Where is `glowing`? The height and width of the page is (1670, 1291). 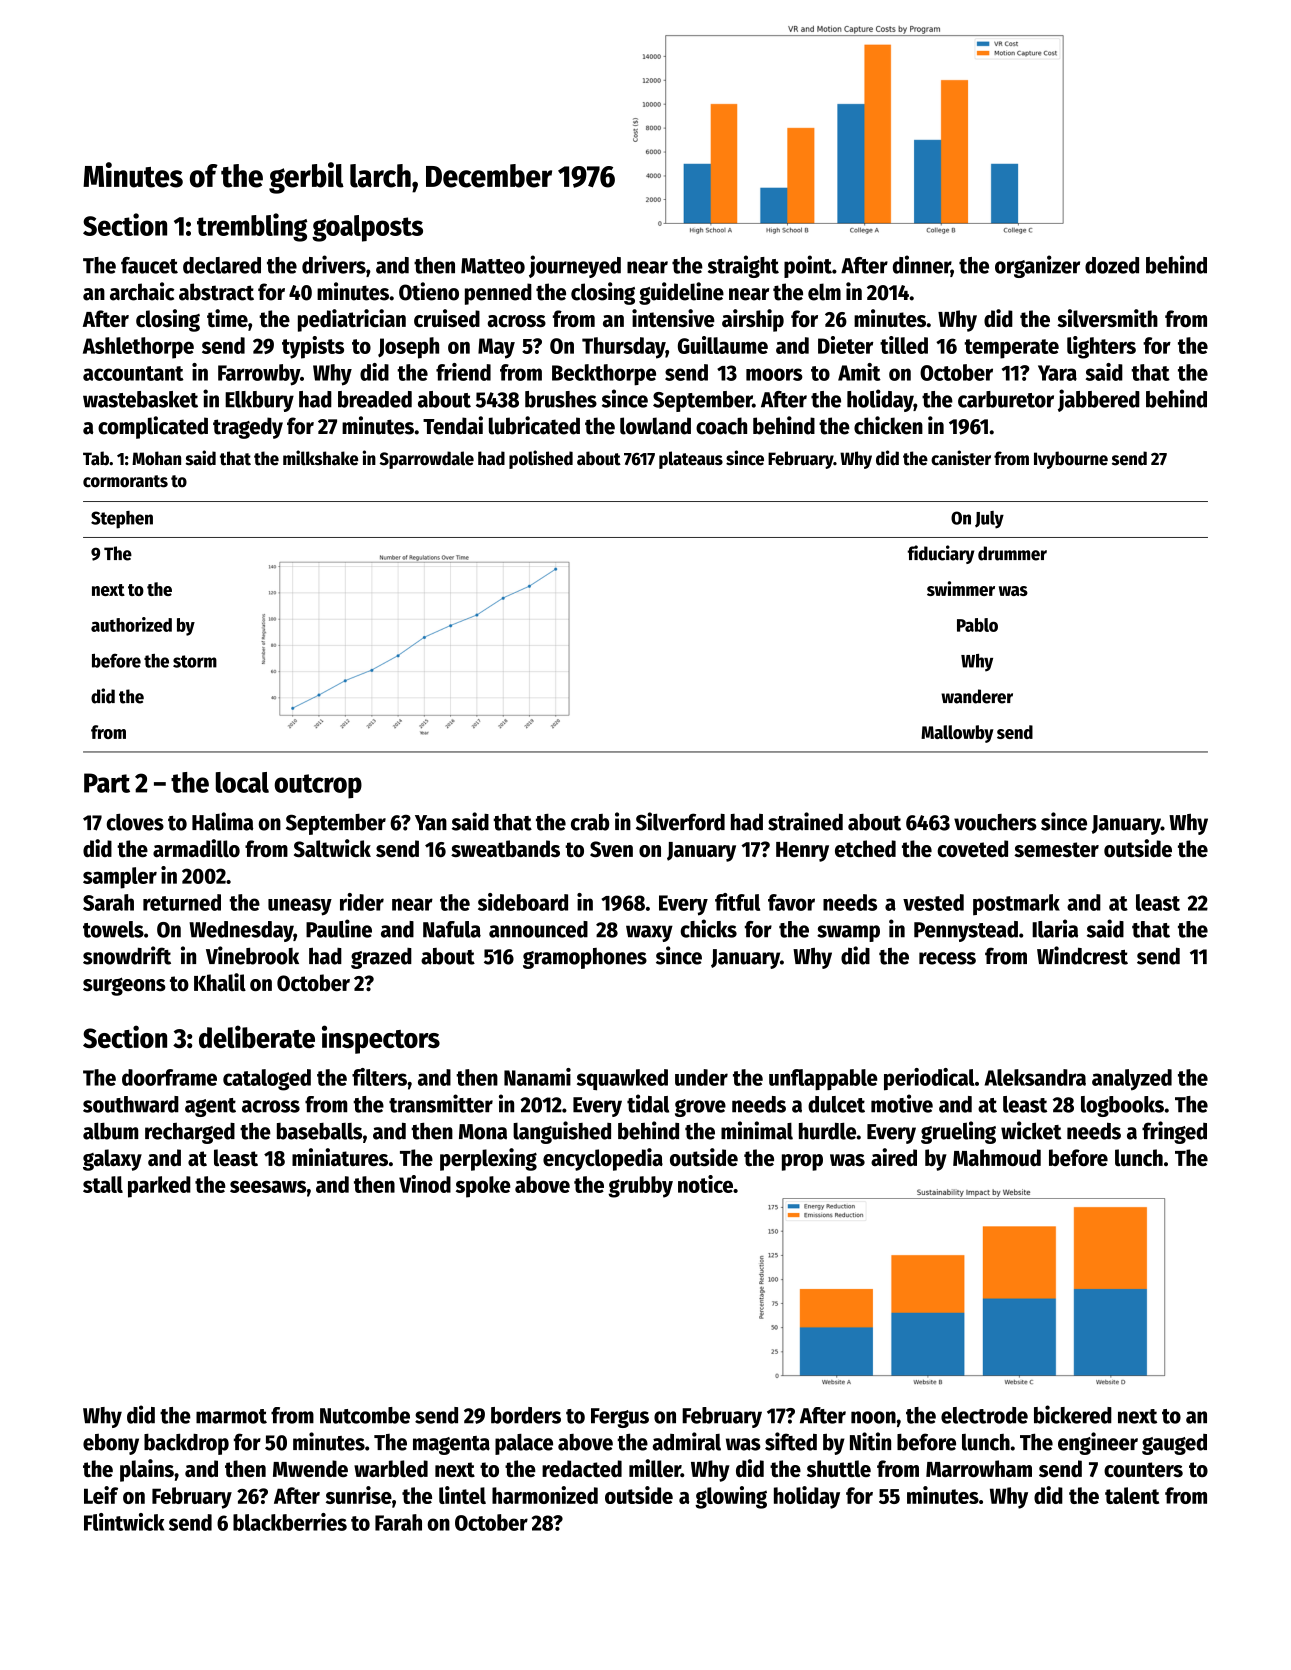 glowing is located at coordinates (731, 1497).
